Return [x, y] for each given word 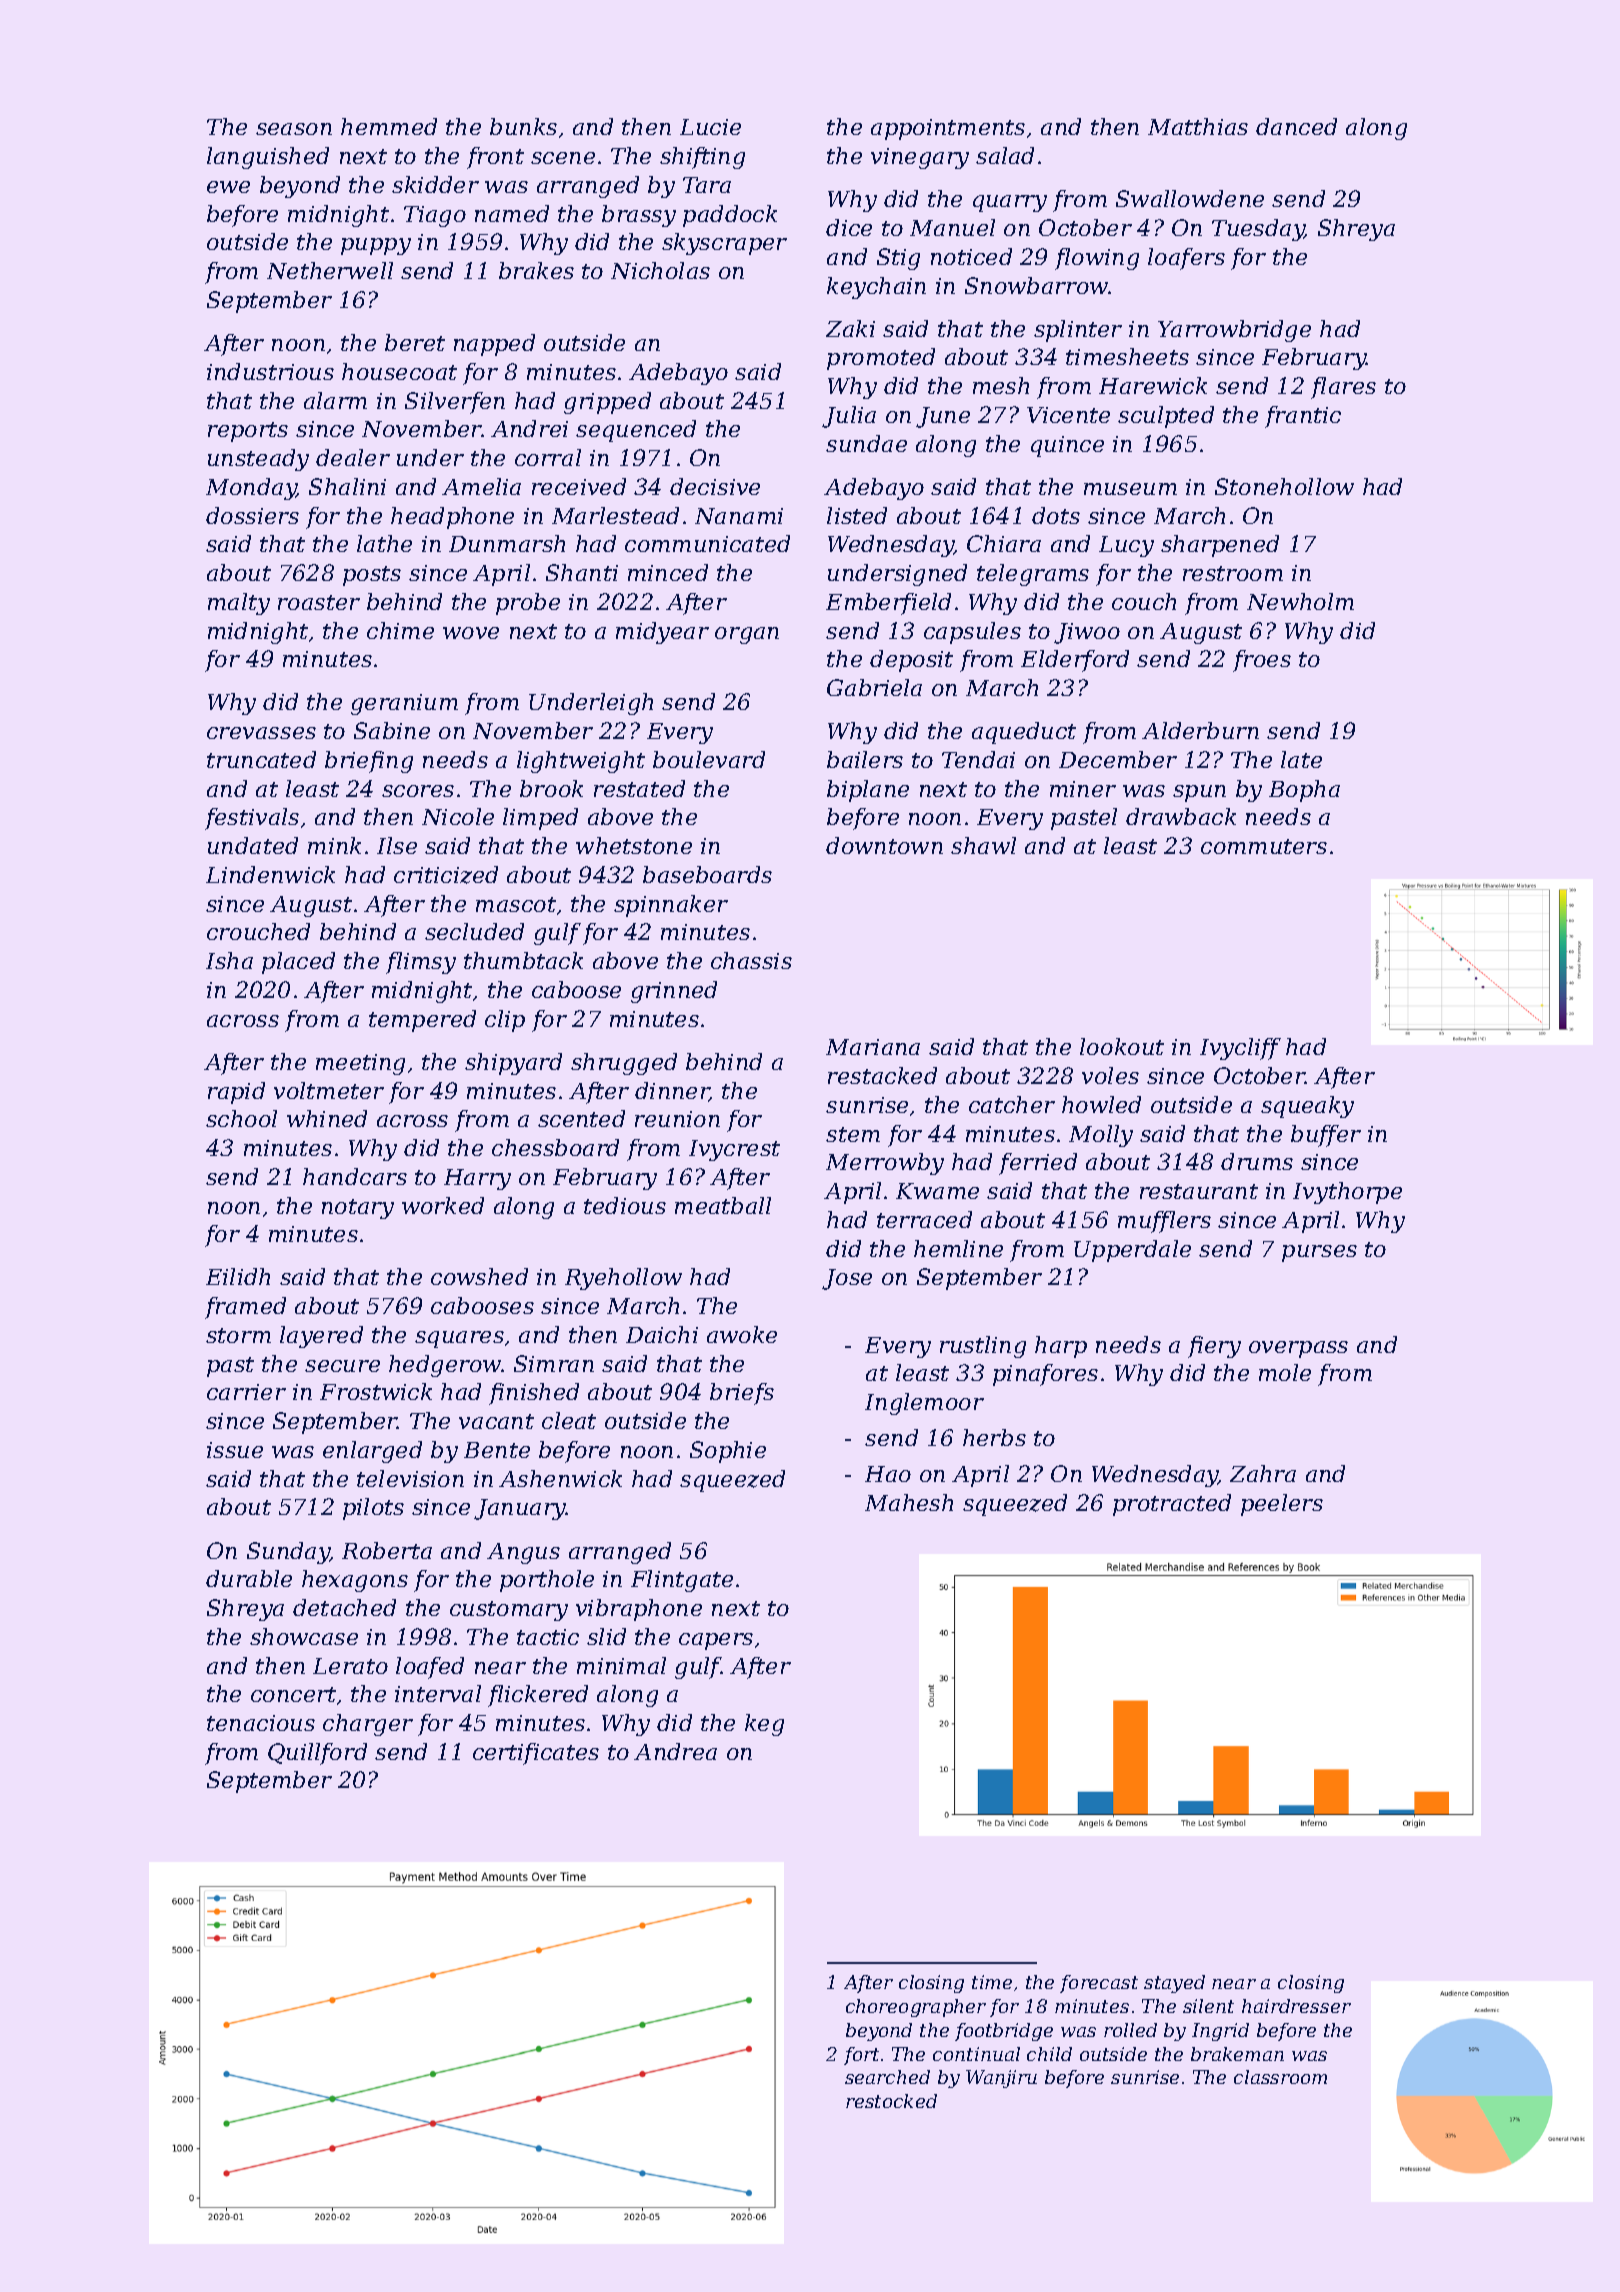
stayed [1174, 1984]
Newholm [1300, 601]
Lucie [710, 127]
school [241, 1118]
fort [861, 2056]
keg [764, 1725]
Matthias [1198, 126]
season [294, 129]
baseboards [707, 874]
